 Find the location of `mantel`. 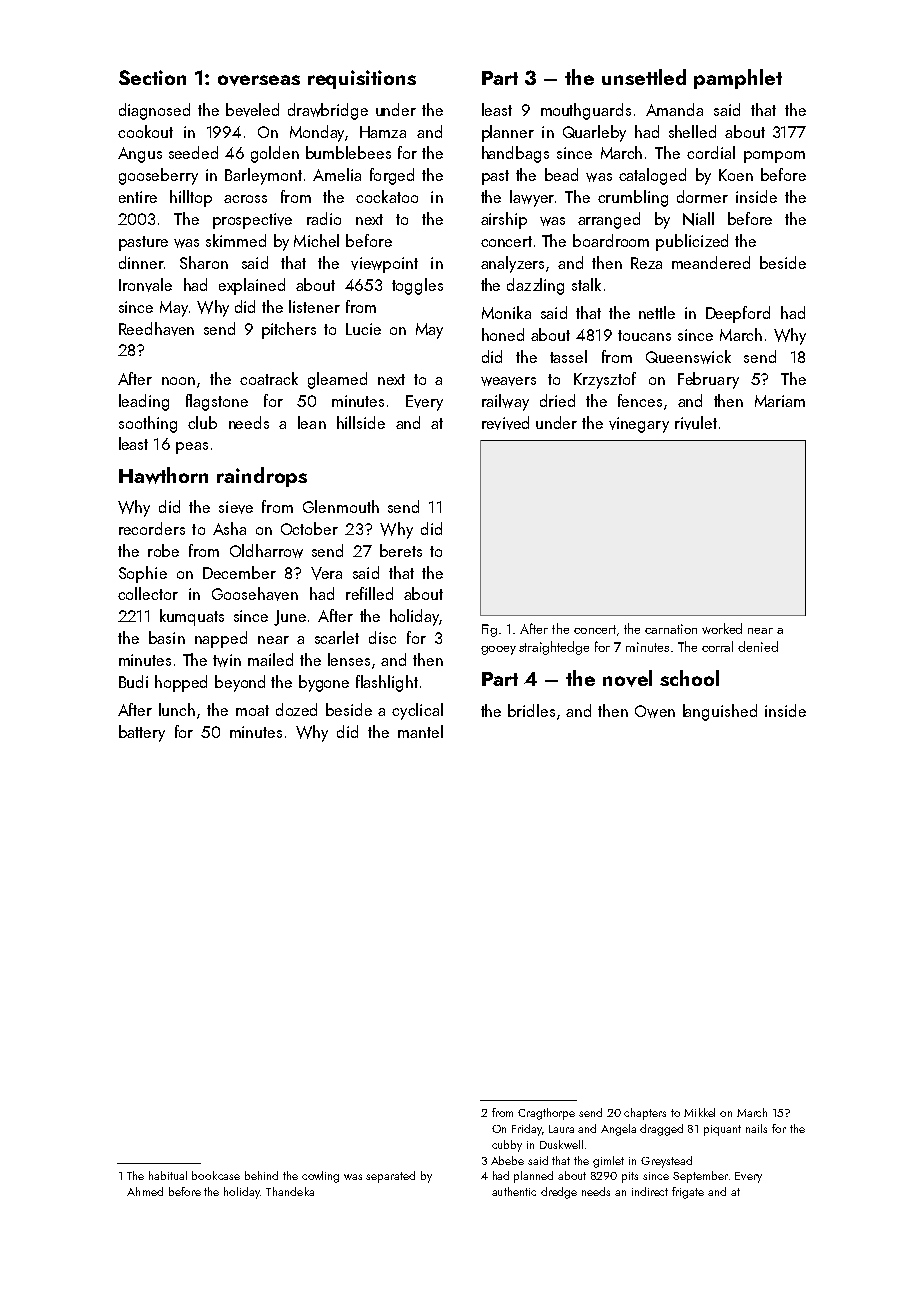

mantel is located at coordinates (420, 731).
